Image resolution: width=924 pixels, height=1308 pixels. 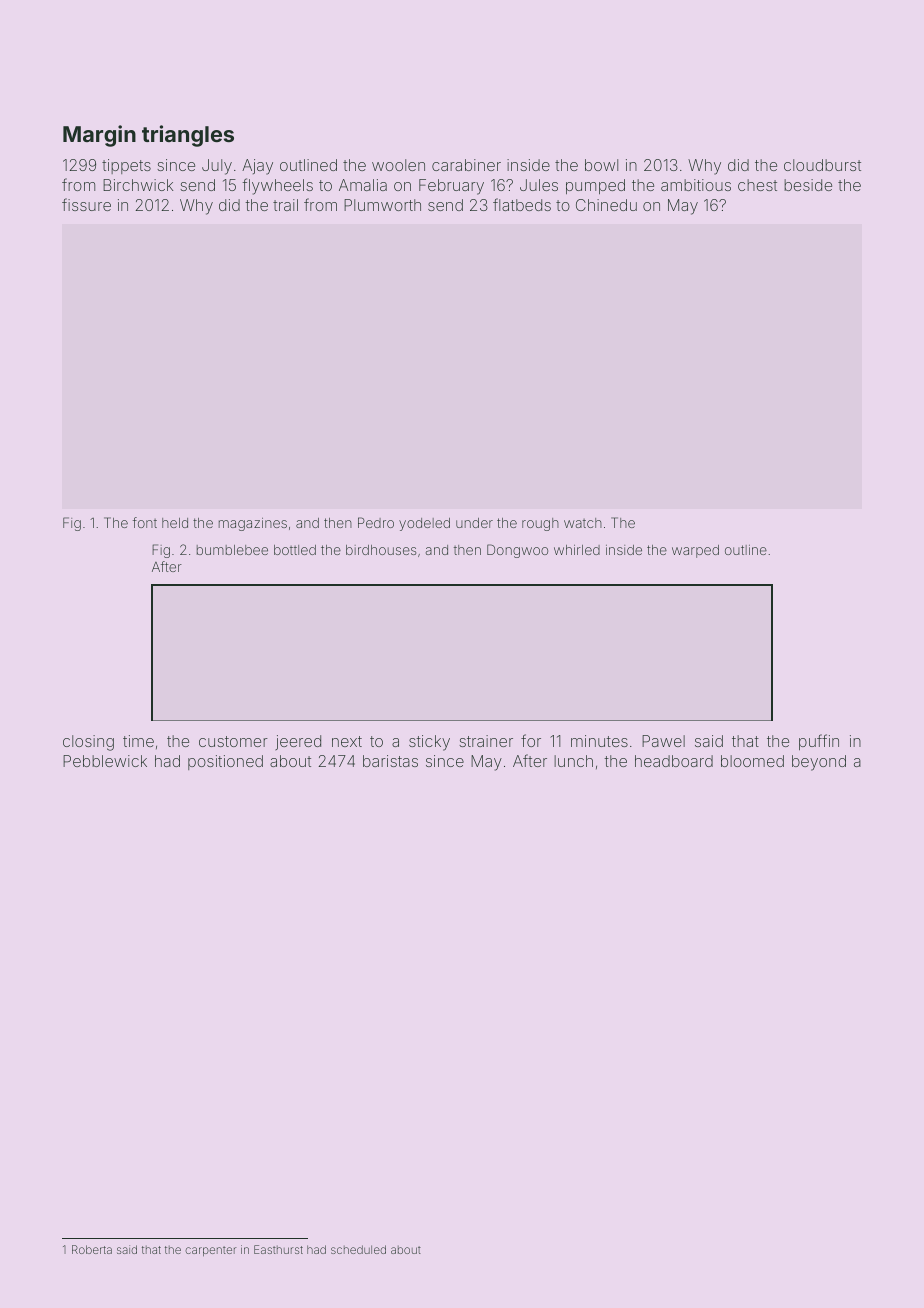 I want to click on baristas, so click(x=390, y=761).
